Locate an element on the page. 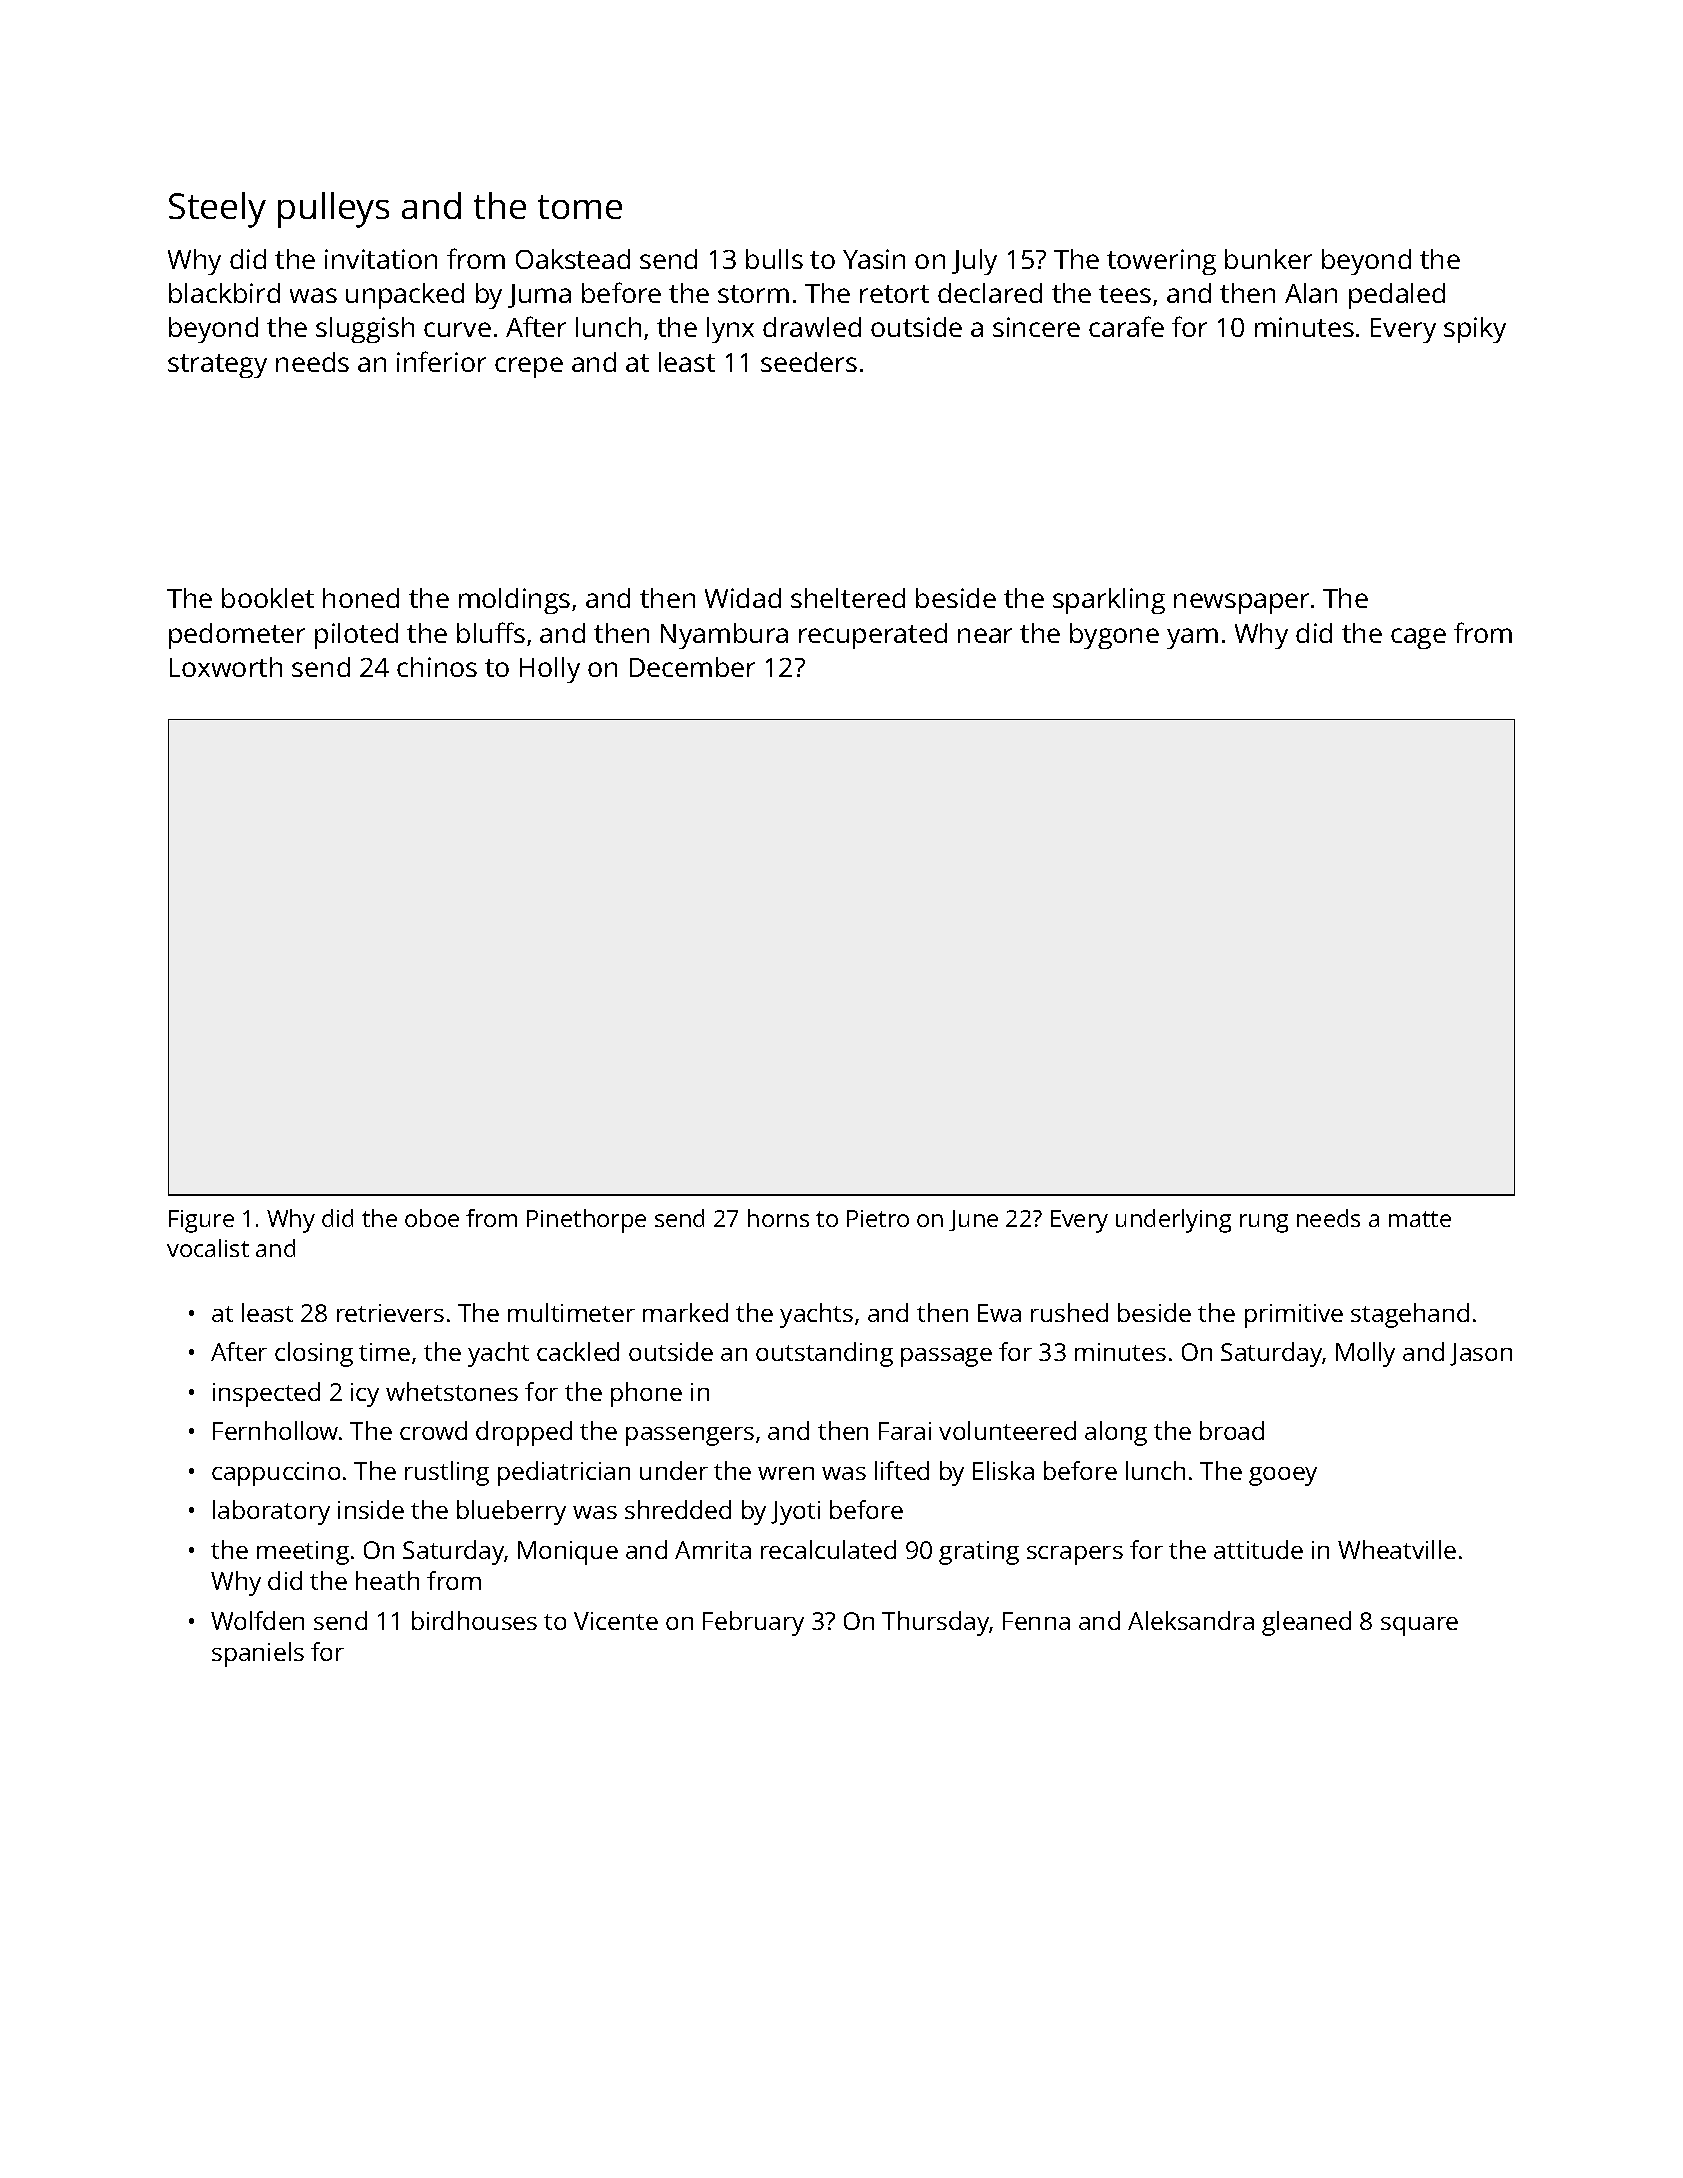  Wheatville is located at coordinates (1397, 1549).
